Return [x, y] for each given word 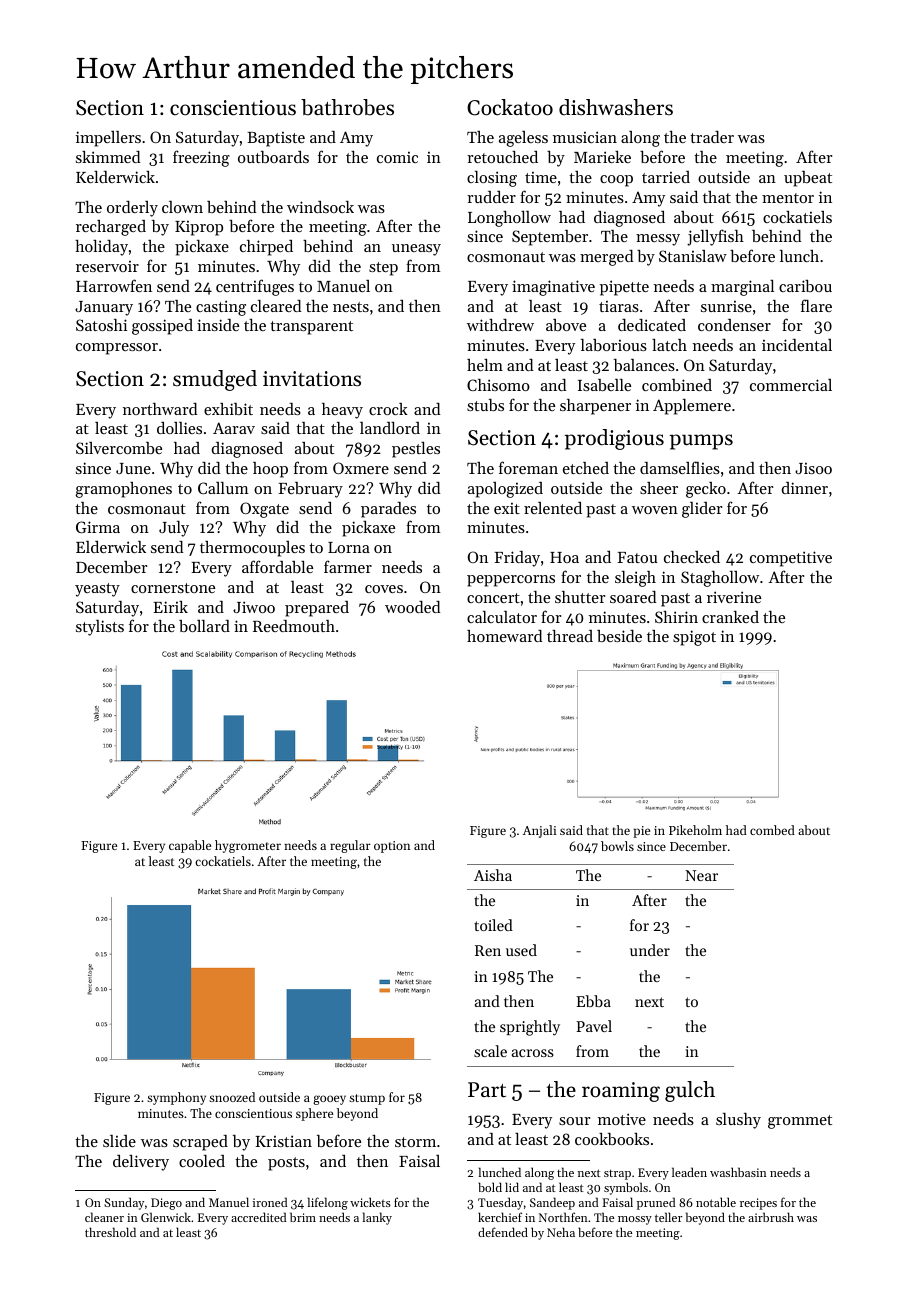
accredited [259, 1217]
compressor [117, 349]
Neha [561, 1232]
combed [772, 830]
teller [668, 1217]
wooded [413, 607]
